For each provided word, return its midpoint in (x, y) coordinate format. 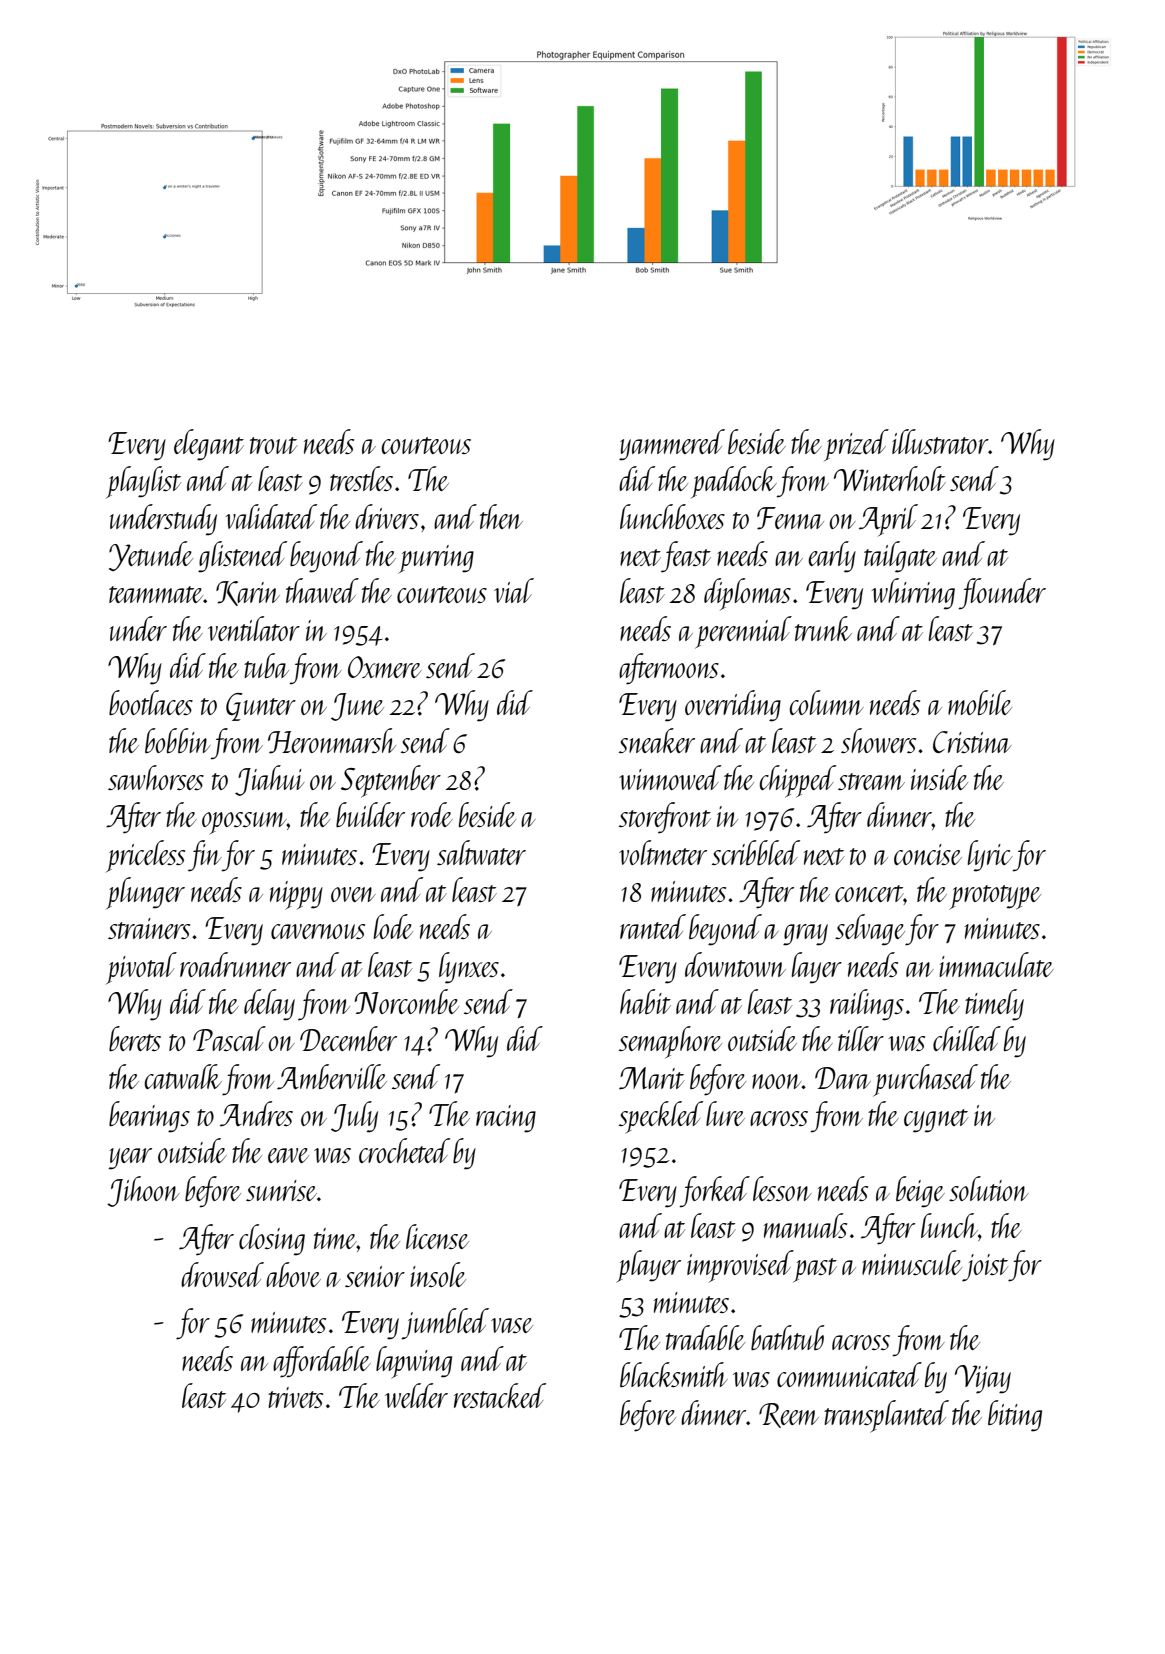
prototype (995, 897)
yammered (672, 445)
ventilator (254, 628)
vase (512, 1325)
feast (686, 557)
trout (273, 445)
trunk (823, 628)
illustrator (940, 441)
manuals (805, 1225)
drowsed (222, 1274)
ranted (653, 926)
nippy (296, 895)
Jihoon (143, 1191)
